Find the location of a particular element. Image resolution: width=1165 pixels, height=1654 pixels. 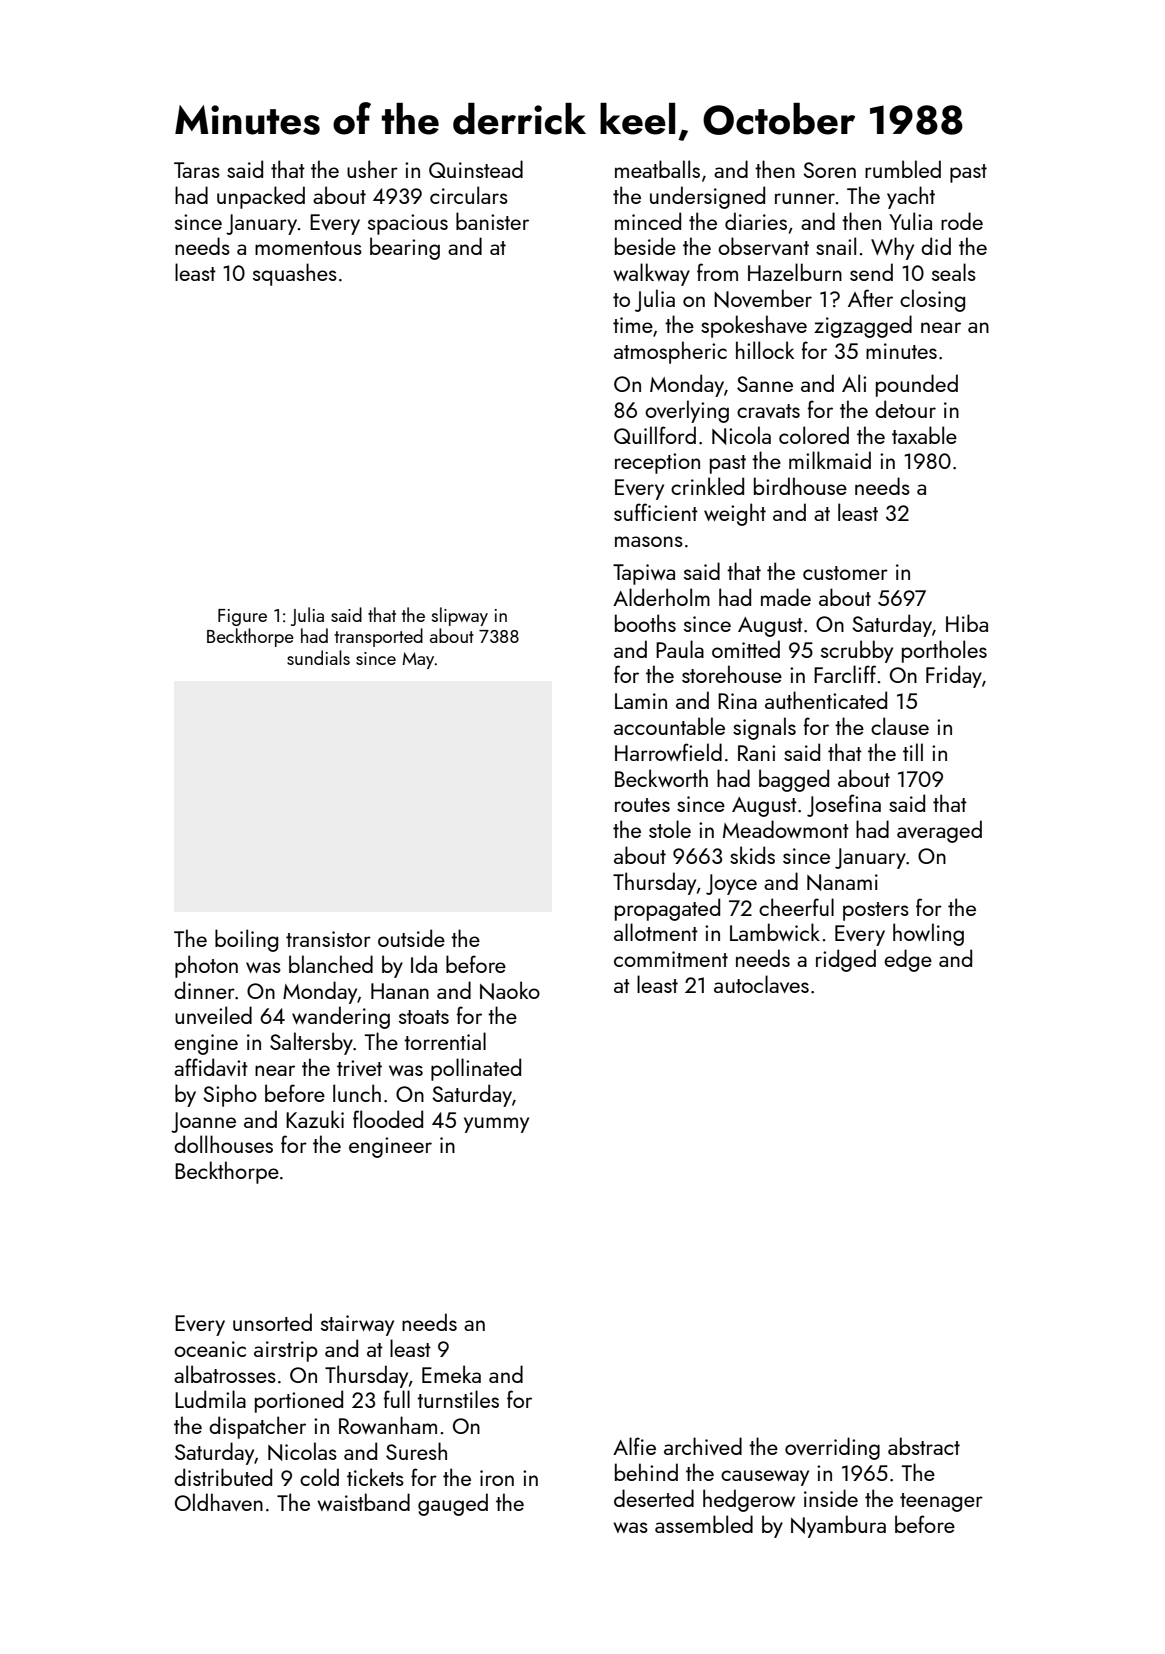

ridged is located at coordinates (846, 960).
